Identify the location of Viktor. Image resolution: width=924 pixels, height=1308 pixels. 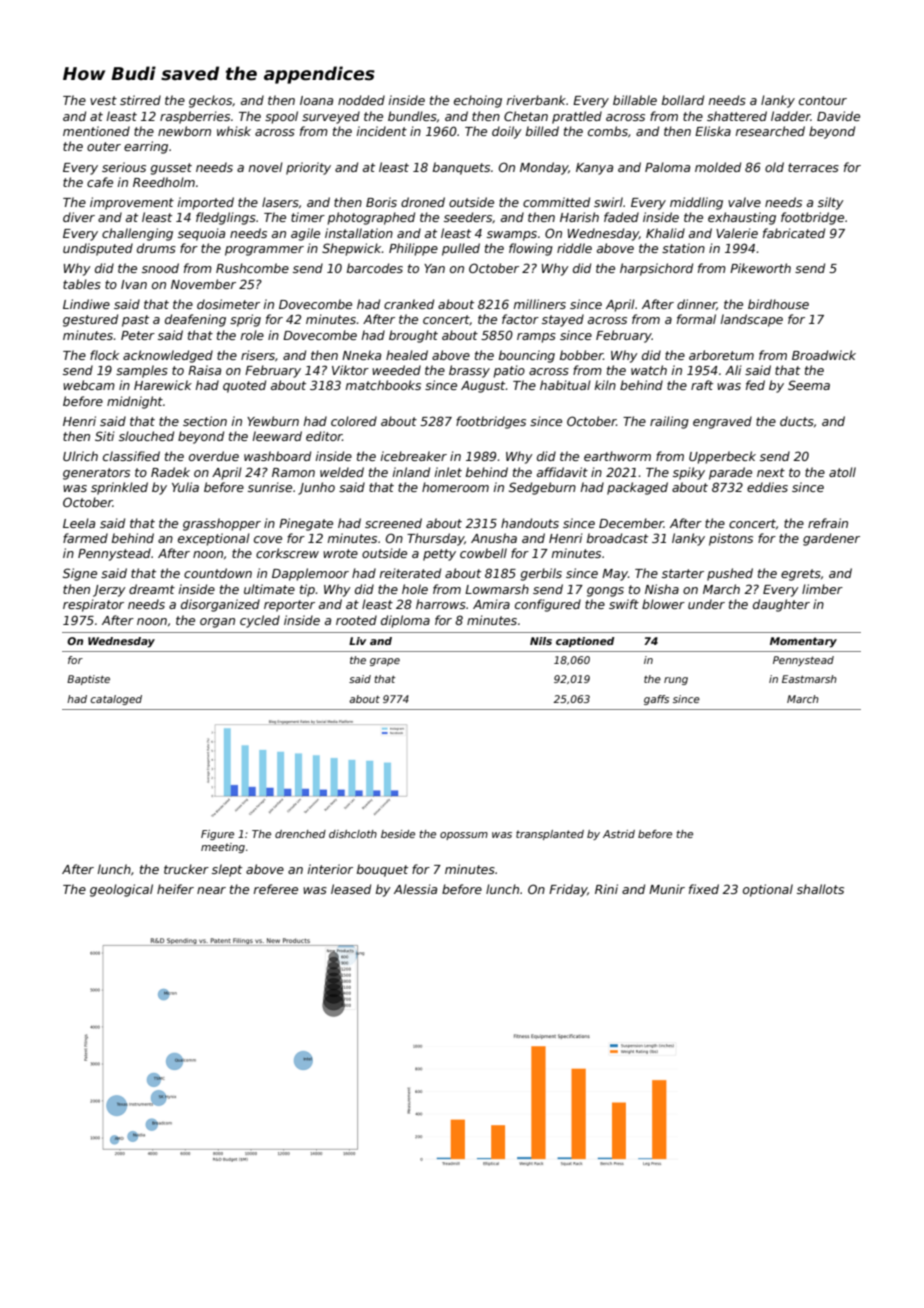
(350, 370).
